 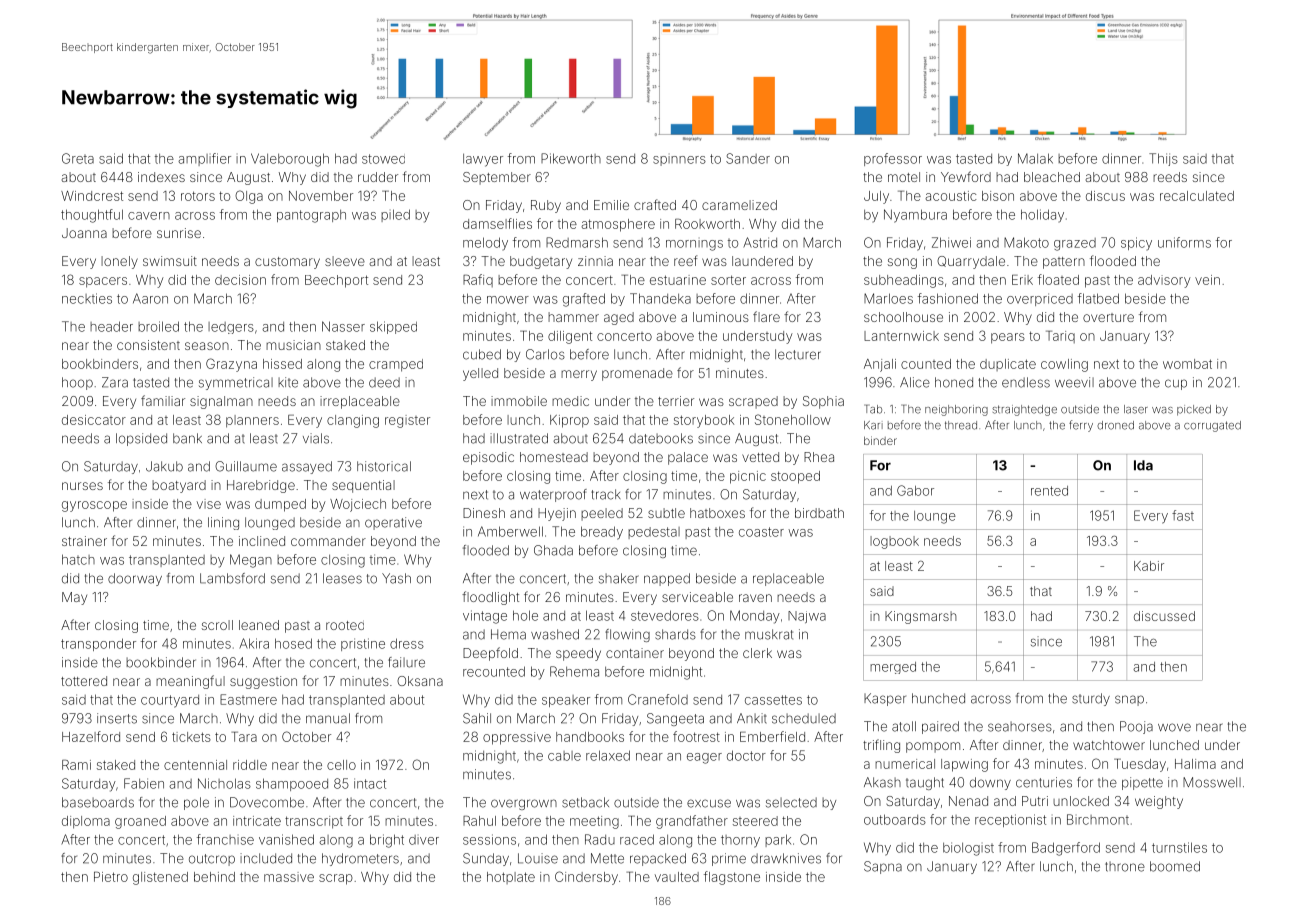 What do you see at coordinates (709, 803) in the screenshot?
I see `excuse` at bounding box center [709, 803].
